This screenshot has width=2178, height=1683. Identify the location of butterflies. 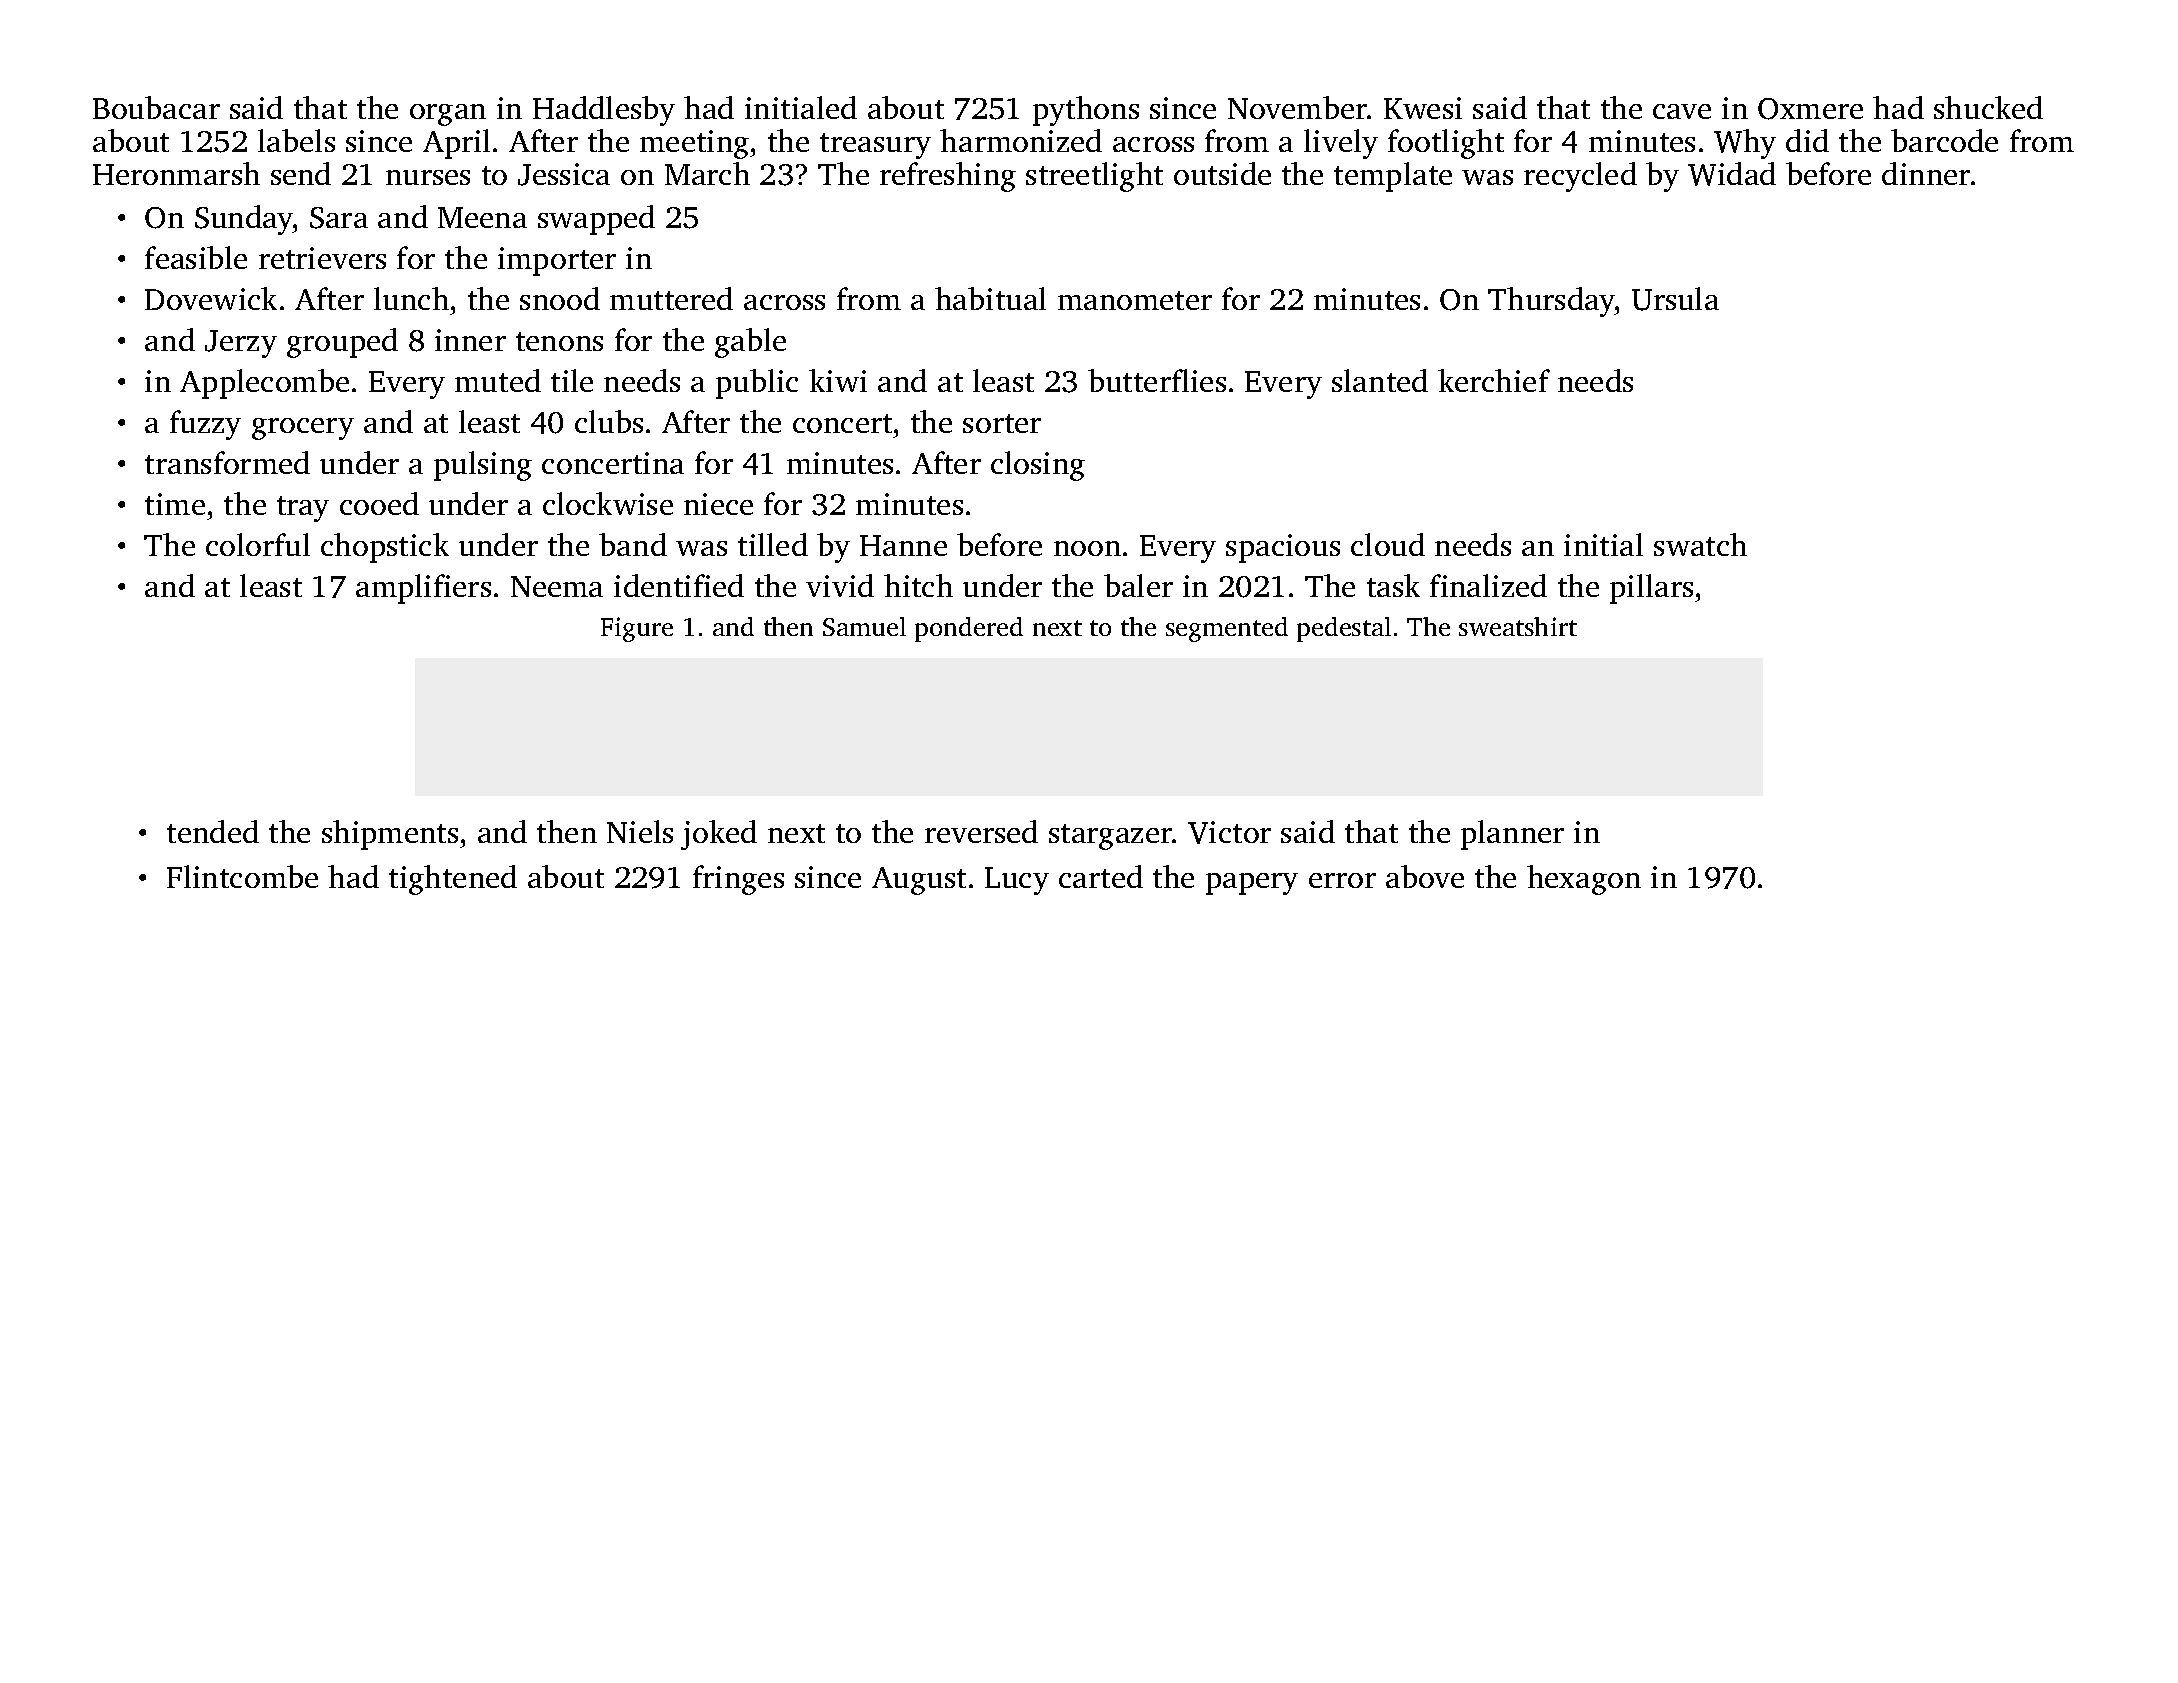
(1157, 380).
